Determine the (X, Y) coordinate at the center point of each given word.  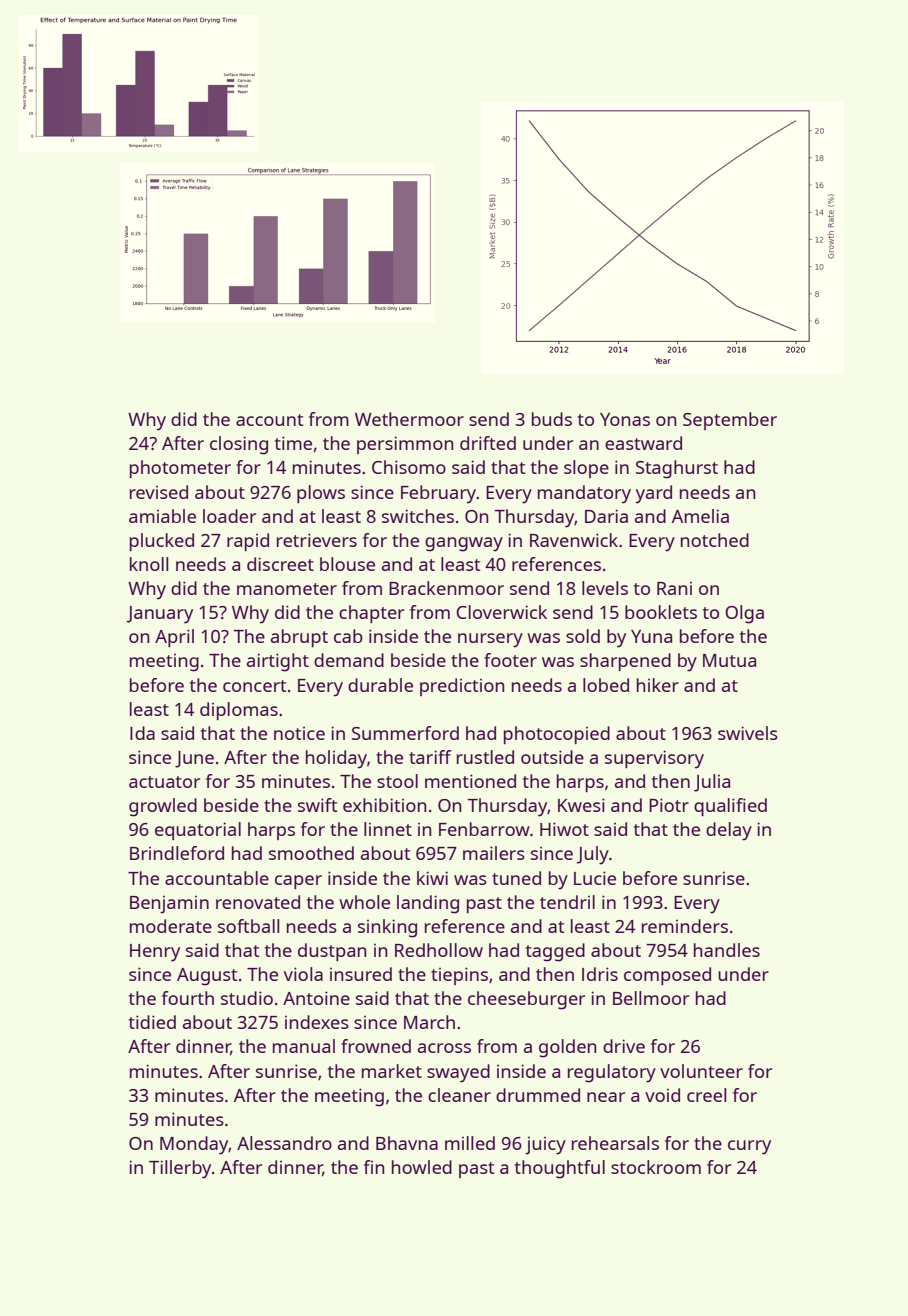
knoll (149, 564)
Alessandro (284, 1143)
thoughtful (560, 1169)
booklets (661, 612)
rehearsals (615, 1143)
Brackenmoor (446, 588)
